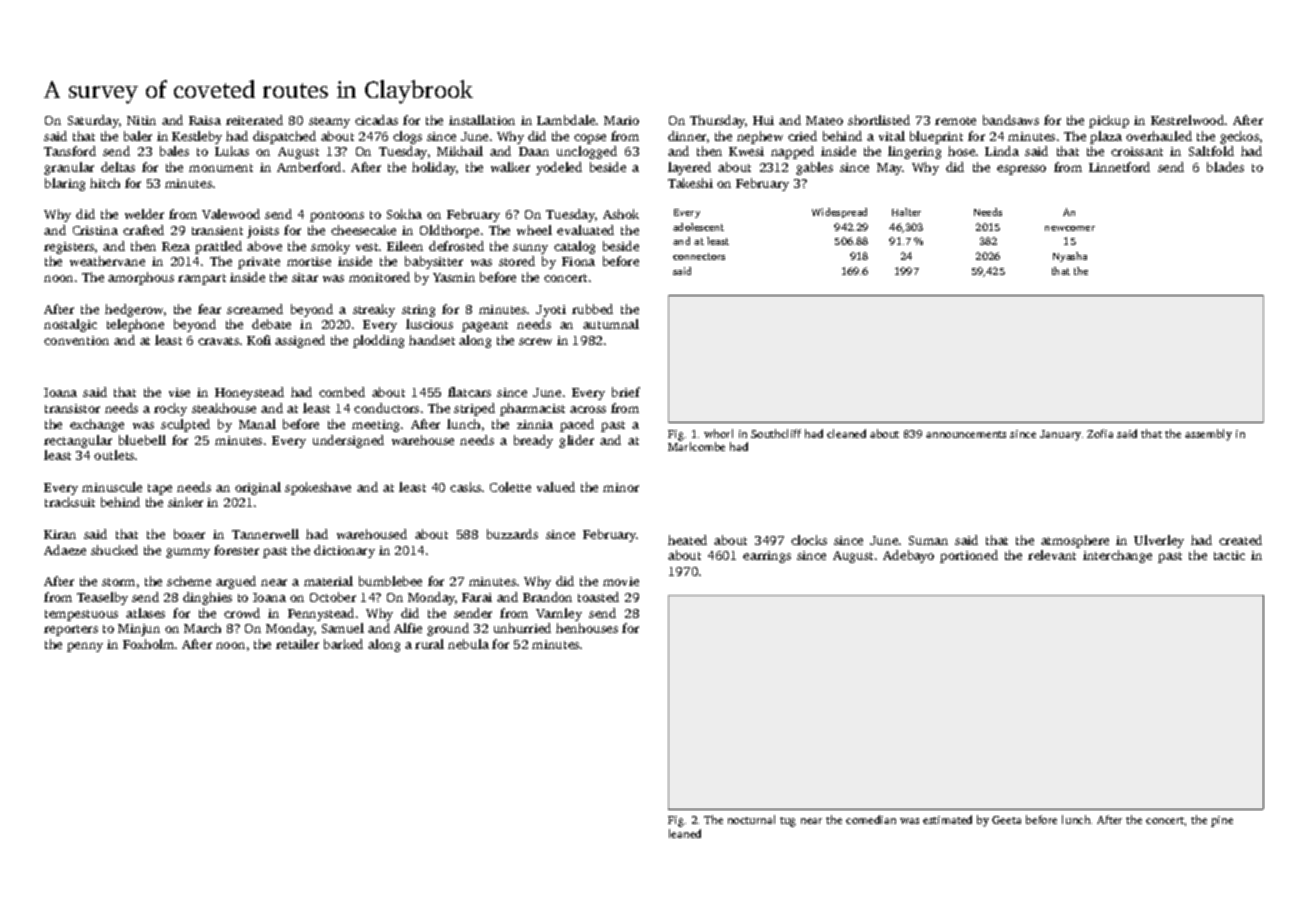  What do you see at coordinates (966, 434) in the image?
I see `announcements` at bounding box center [966, 434].
